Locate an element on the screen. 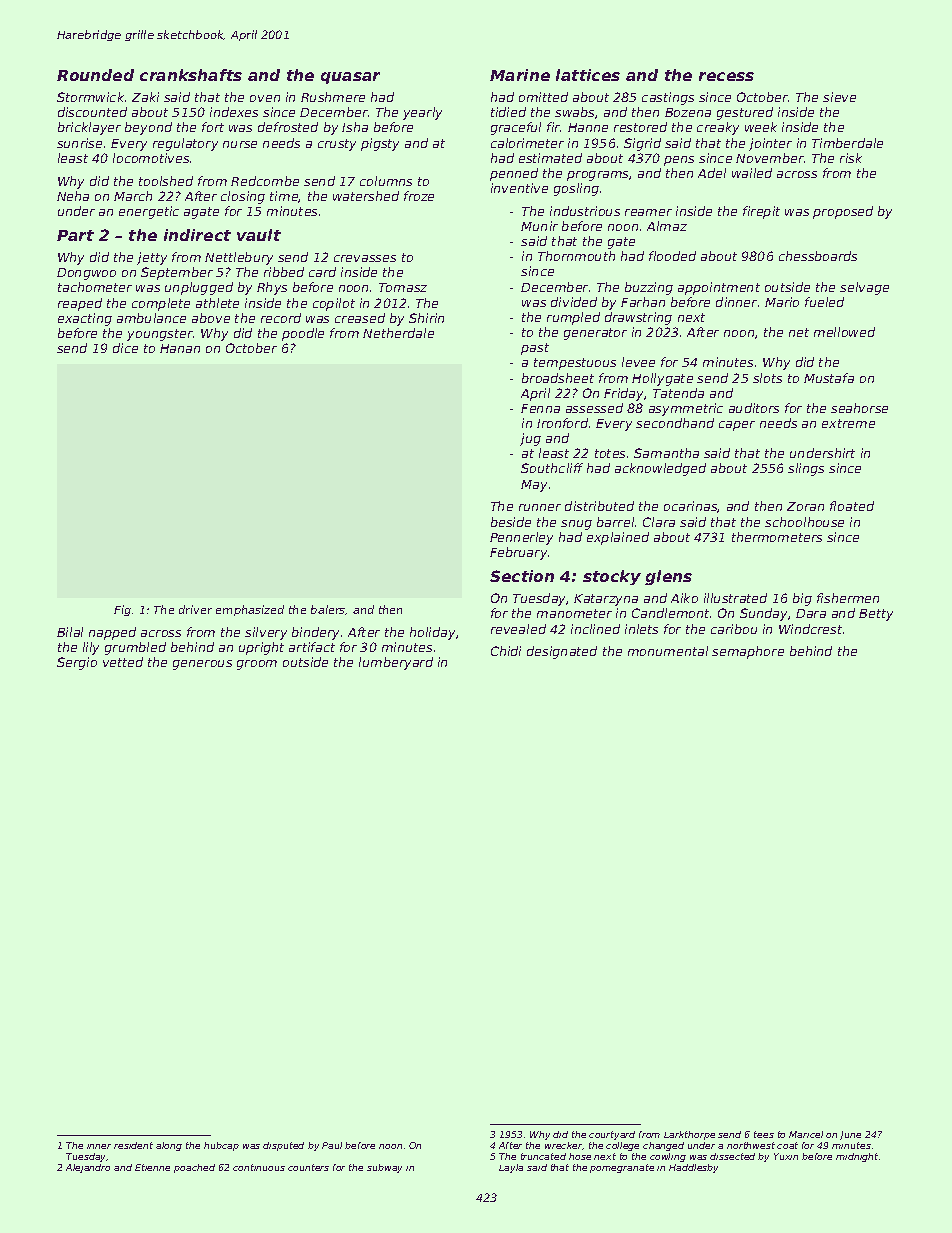  dice is located at coordinates (125, 348).
